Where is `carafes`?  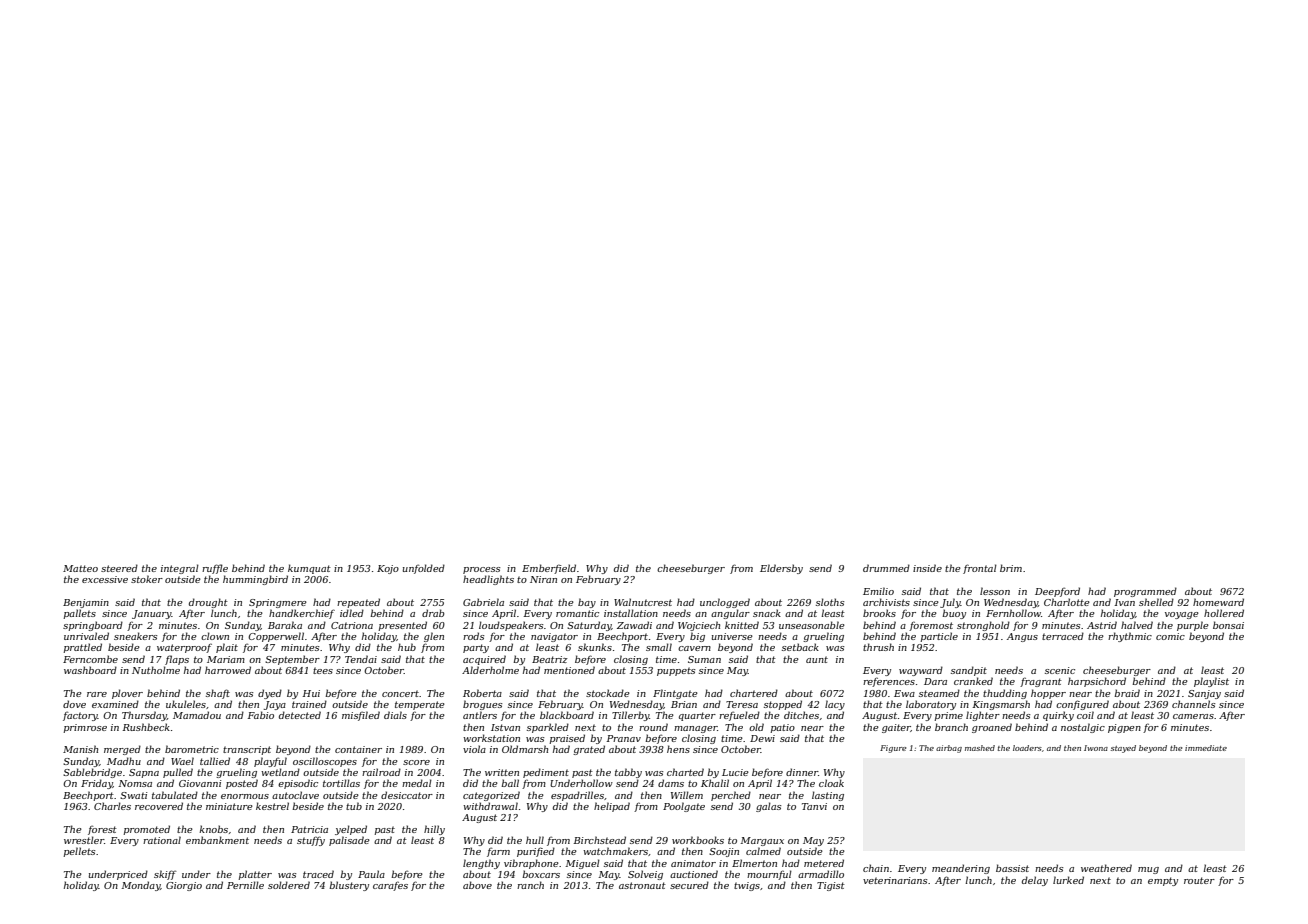
carafes is located at coordinates (390, 886).
